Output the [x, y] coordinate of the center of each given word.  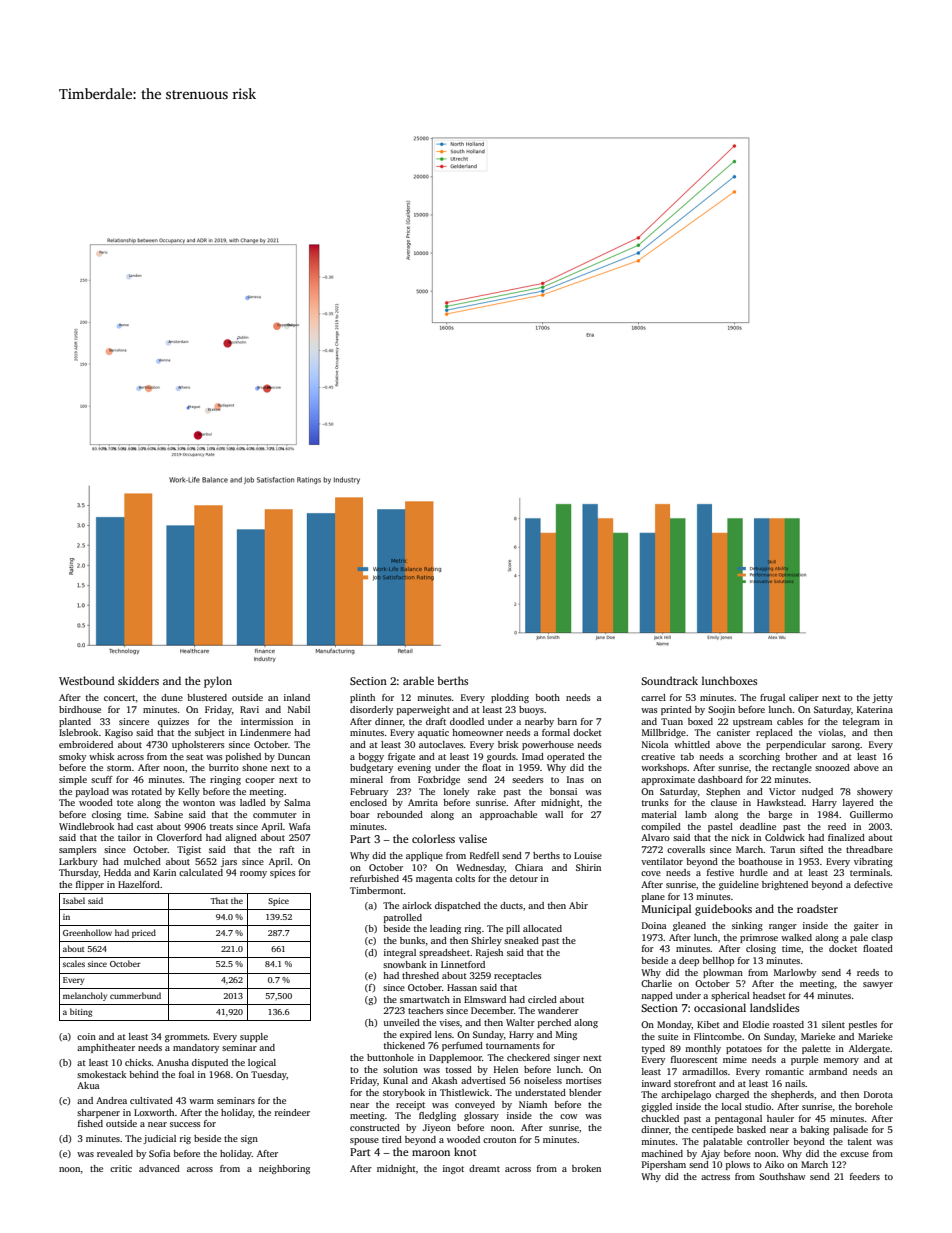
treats [221, 827]
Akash [444, 1080]
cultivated [151, 1100]
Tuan [672, 721]
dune [172, 697]
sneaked [521, 940]
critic [121, 1168]
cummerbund [135, 995]
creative [658, 756]
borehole [874, 1106]
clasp [882, 938]
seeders [528, 779]
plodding [510, 698]
